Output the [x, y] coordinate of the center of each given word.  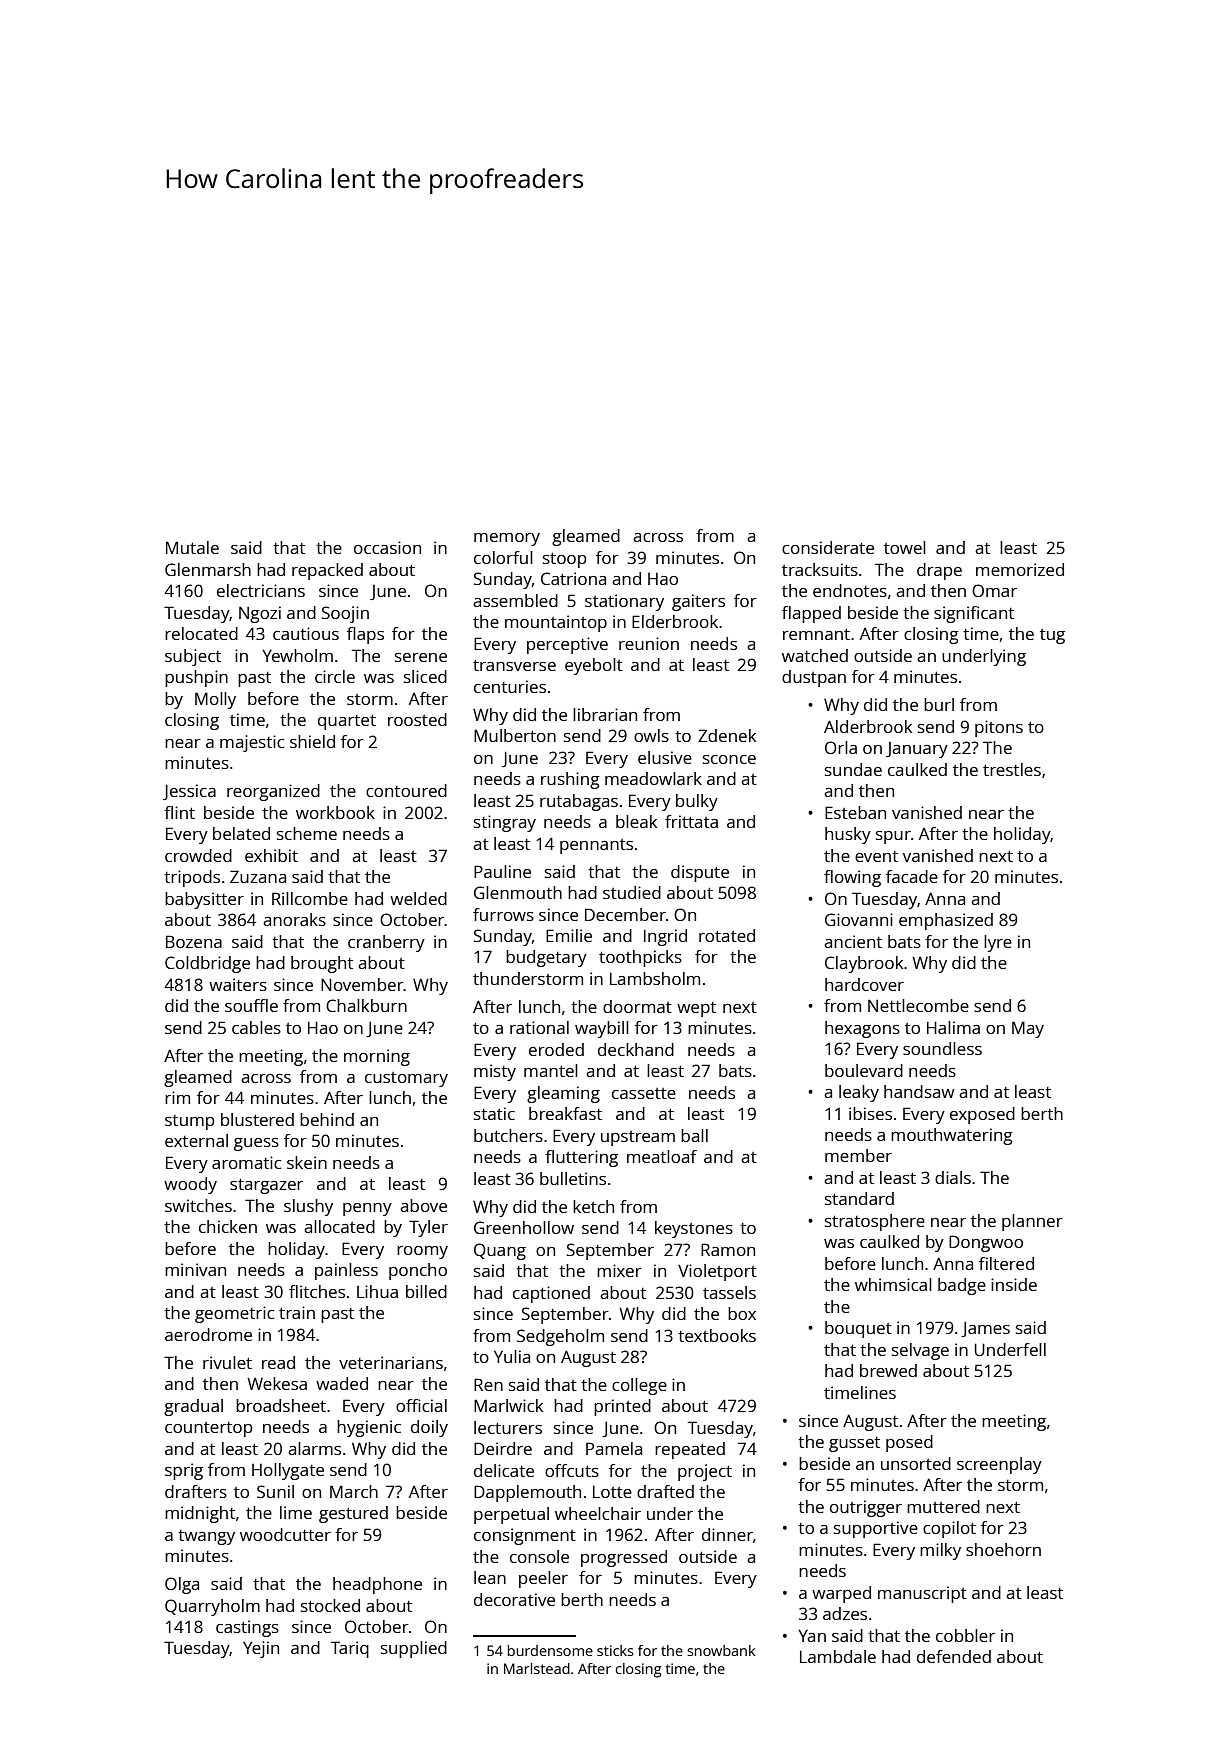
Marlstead [537, 1668]
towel [905, 547]
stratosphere [875, 1222]
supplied [414, 1649]
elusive [665, 757]
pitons [999, 728]
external [196, 1140]
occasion [387, 547]
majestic [252, 743]
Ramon [728, 1249]
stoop [564, 560]
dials [953, 1177]
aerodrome [208, 1334]
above [423, 1205]
